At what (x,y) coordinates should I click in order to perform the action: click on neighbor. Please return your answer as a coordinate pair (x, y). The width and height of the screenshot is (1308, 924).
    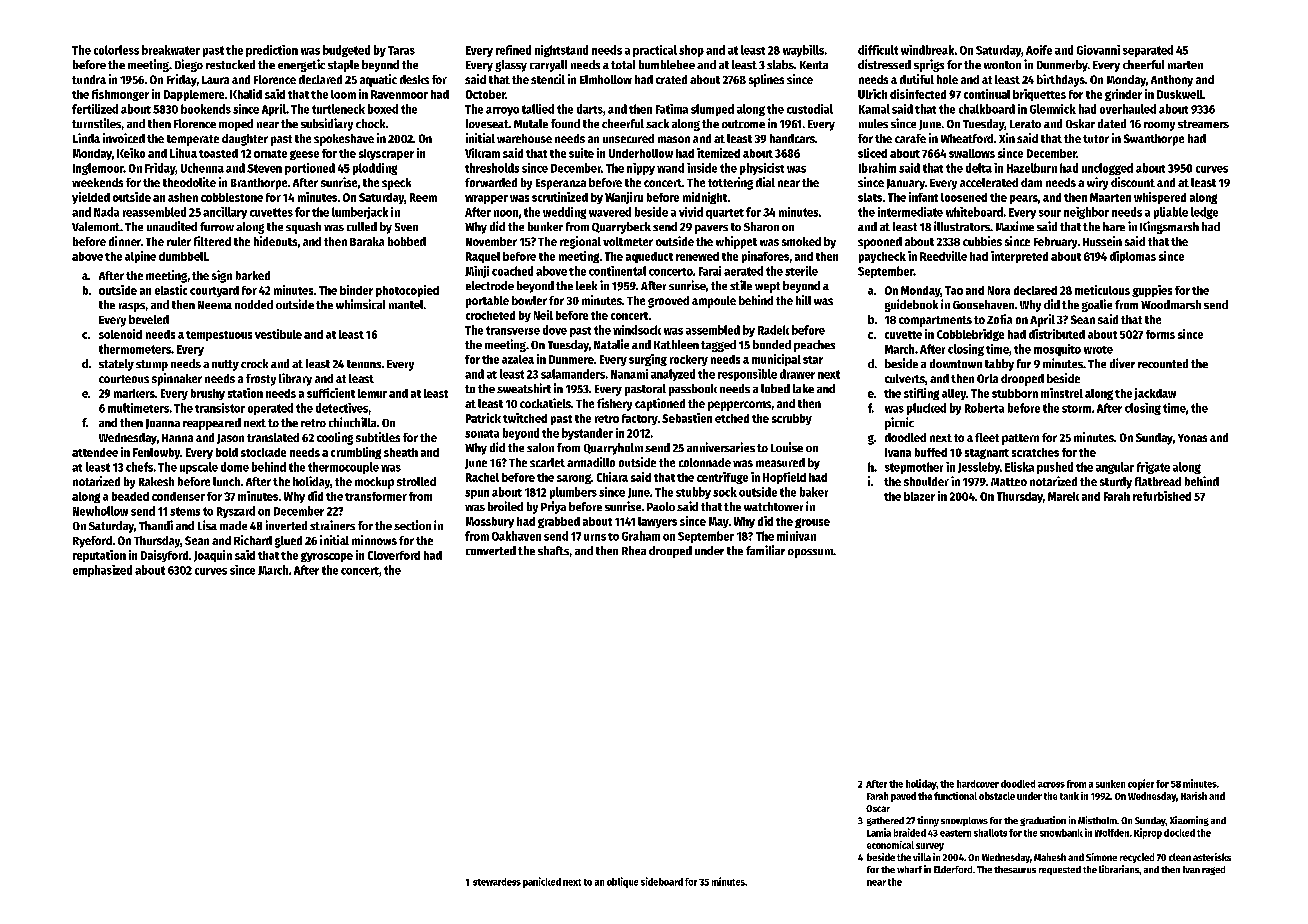
    Looking at the image, I should click on (1086, 213).
